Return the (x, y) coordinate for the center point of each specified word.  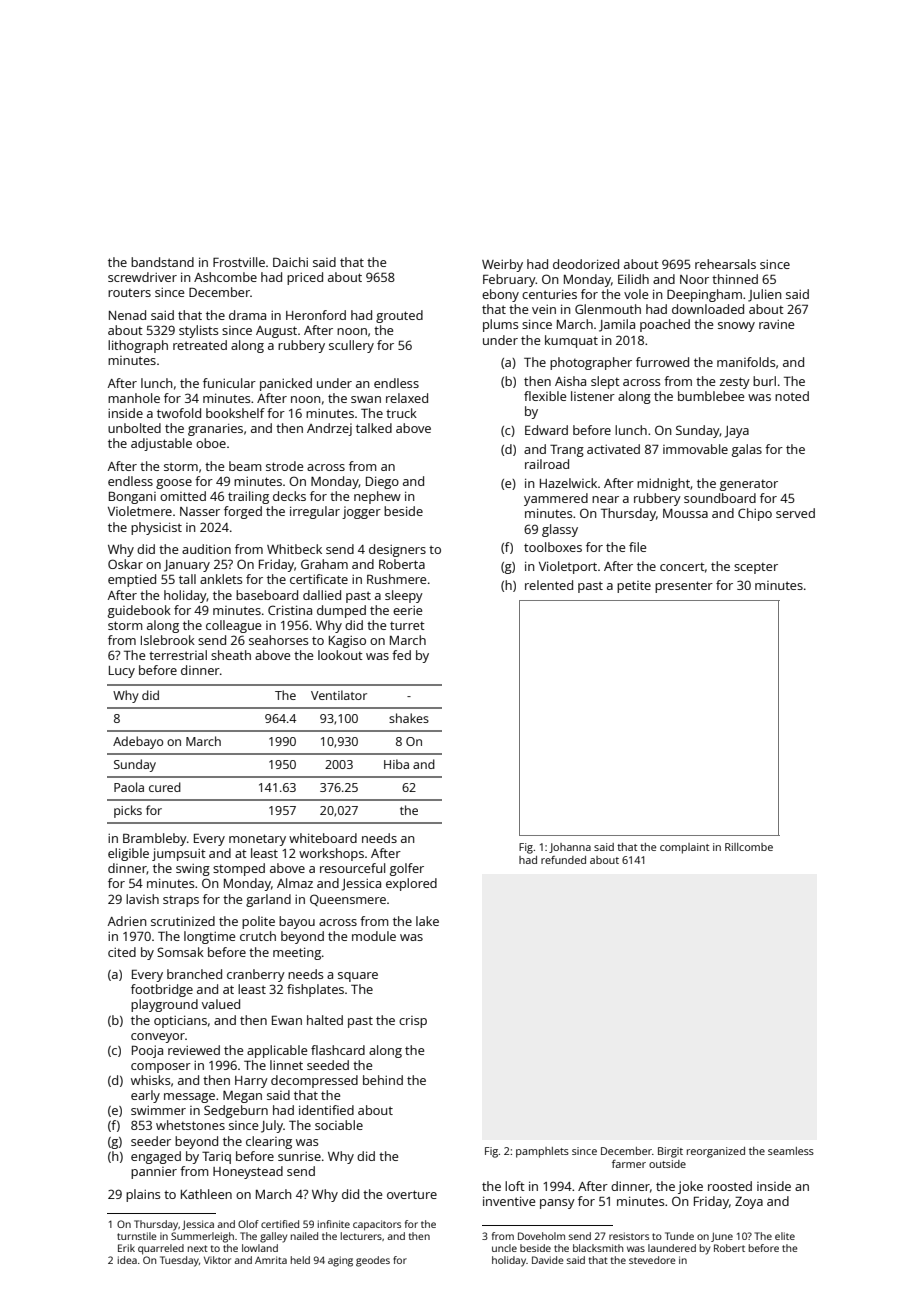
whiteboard (323, 838)
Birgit (670, 1152)
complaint (684, 848)
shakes (409, 718)
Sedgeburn (236, 1111)
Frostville (239, 262)
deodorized (586, 264)
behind (383, 1080)
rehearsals (725, 264)
